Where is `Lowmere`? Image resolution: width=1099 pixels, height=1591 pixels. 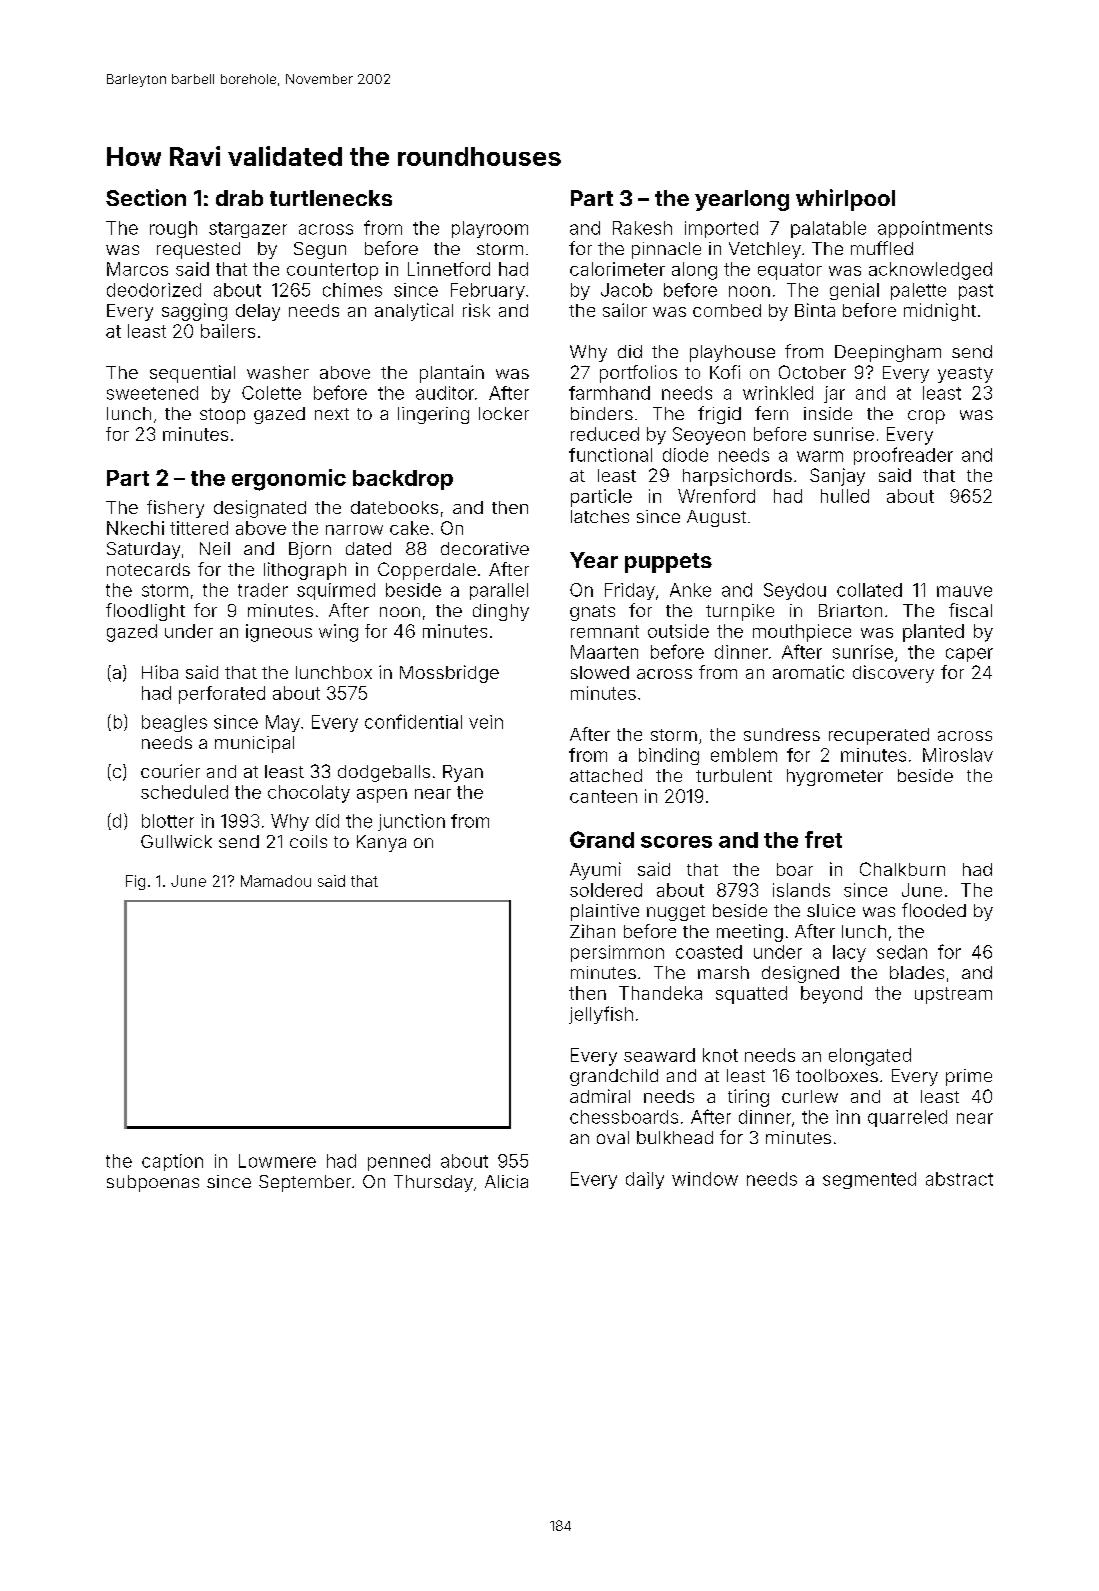 Lowmere is located at coordinates (277, 1161).
